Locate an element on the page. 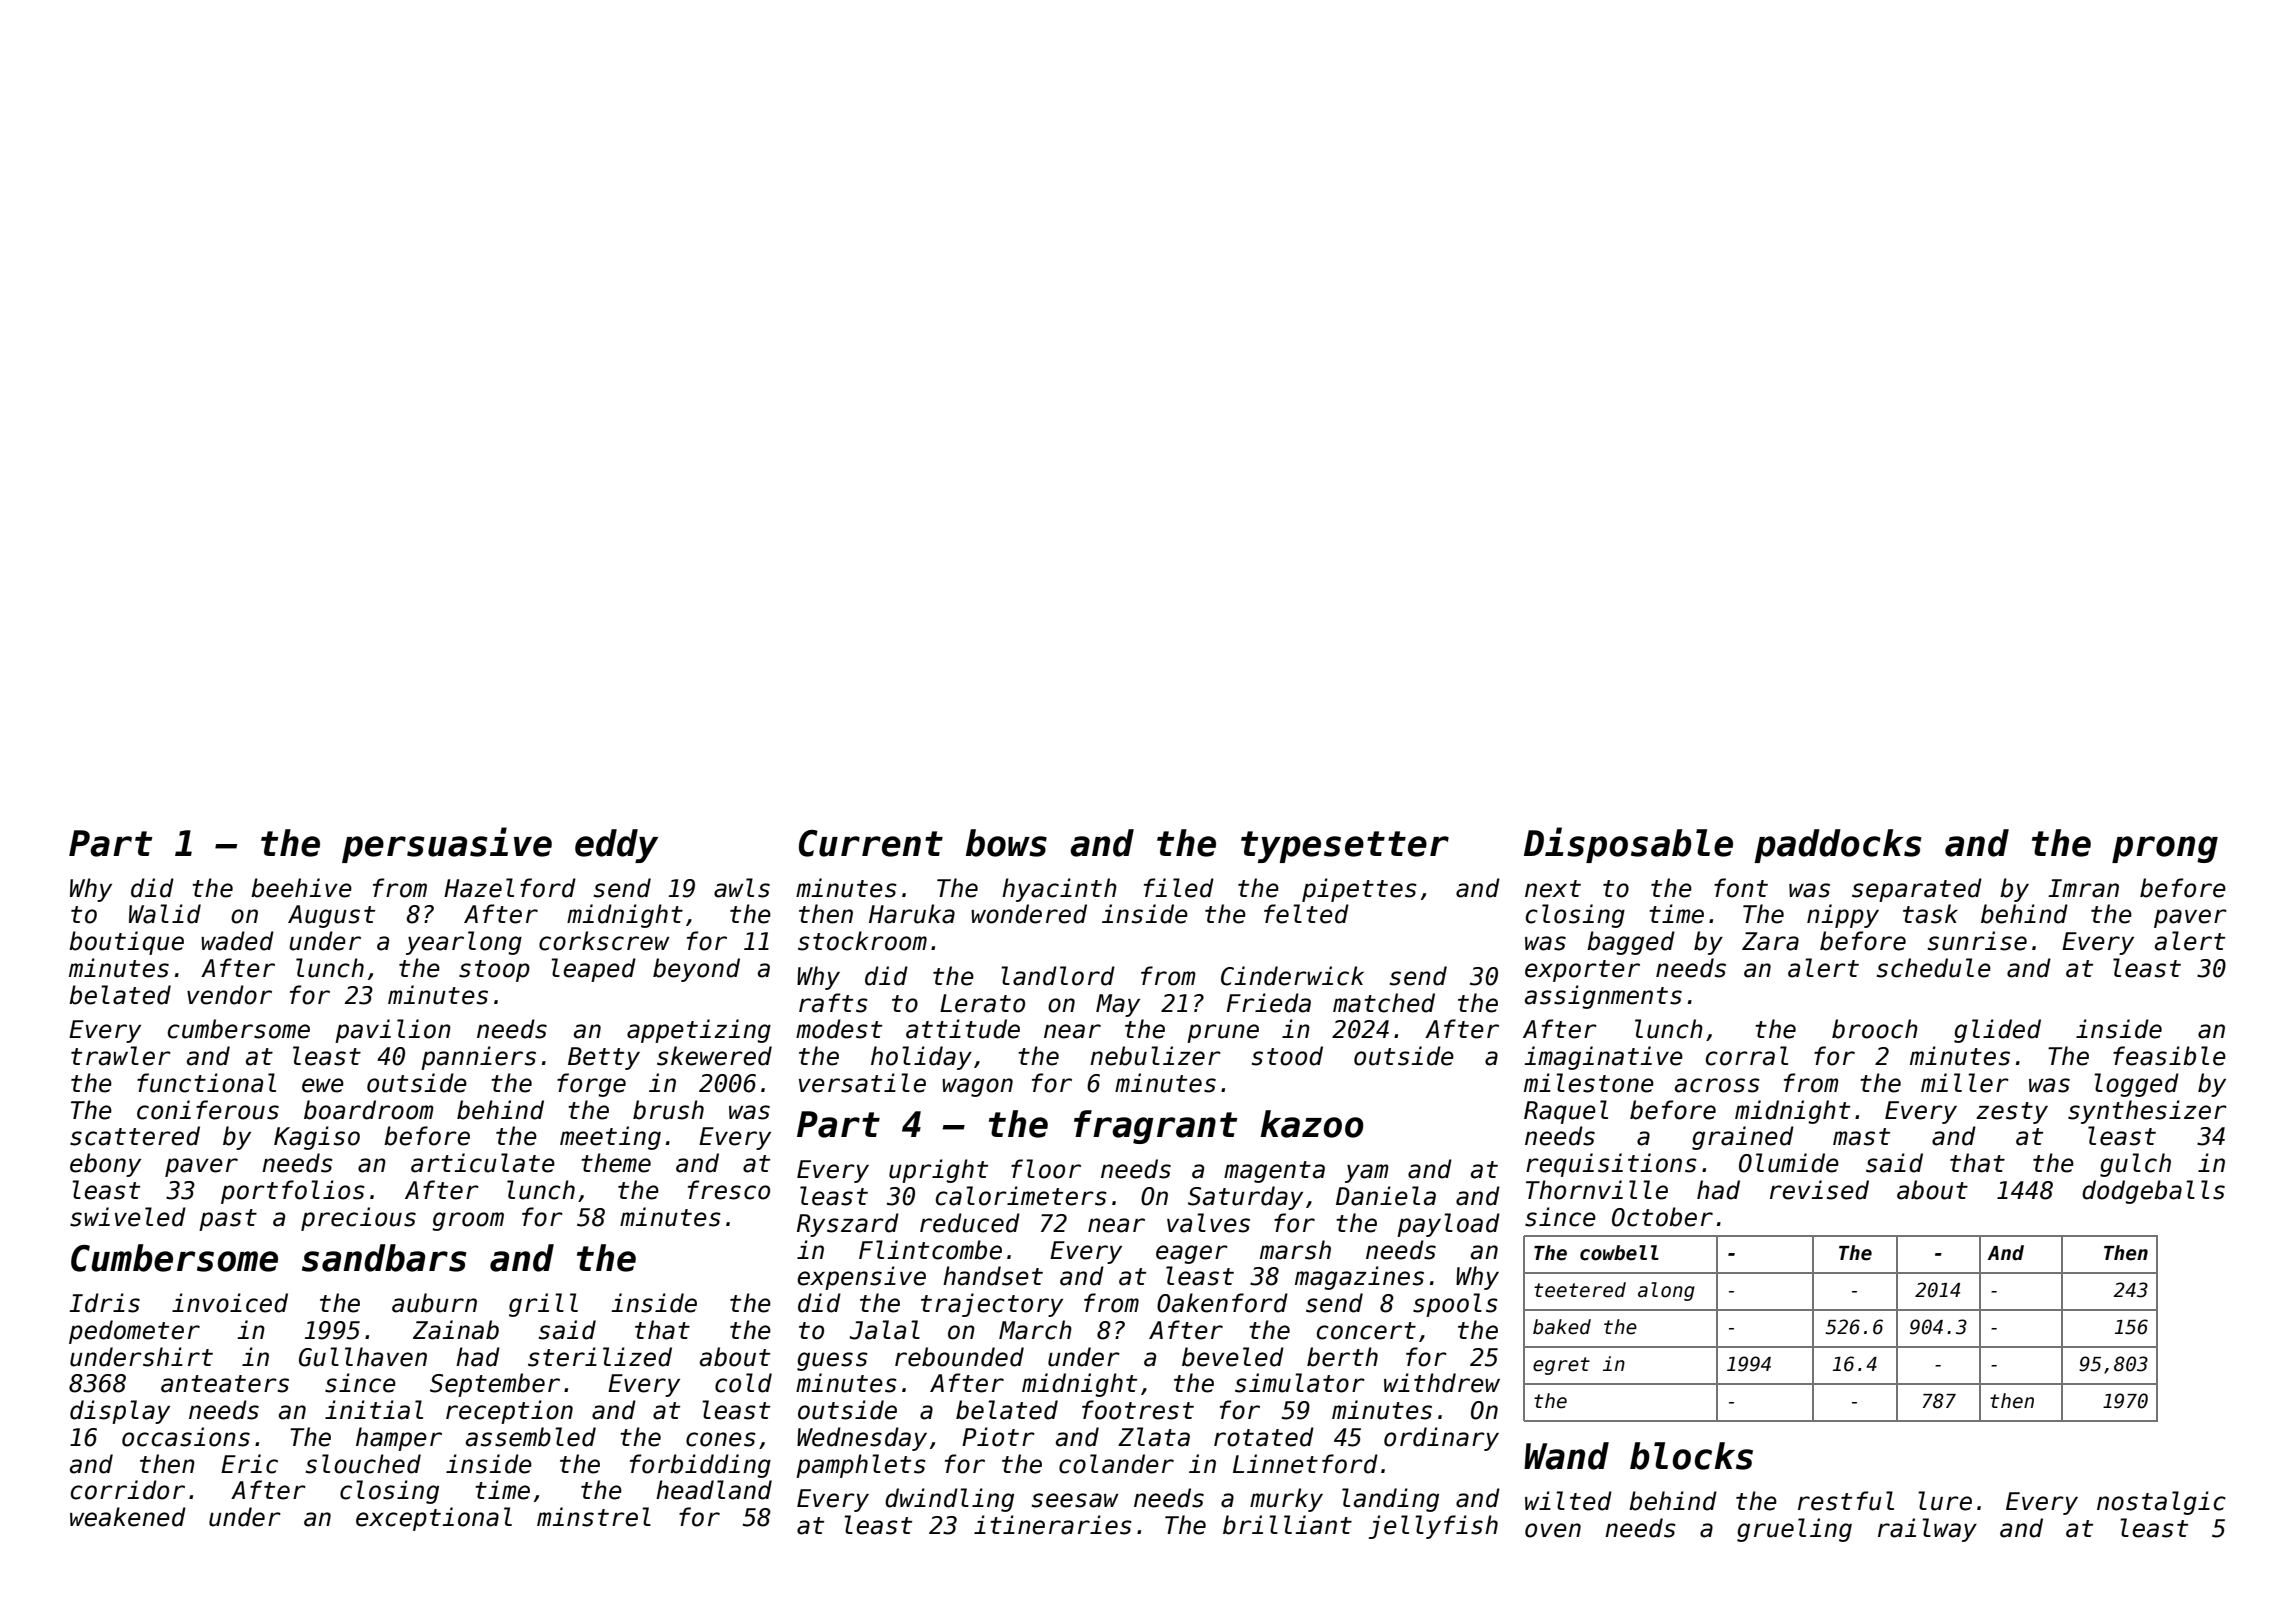 Image resolution: width=2296 pixels, height=1623 pixels. eddy is located at coordinates (616, 846).
